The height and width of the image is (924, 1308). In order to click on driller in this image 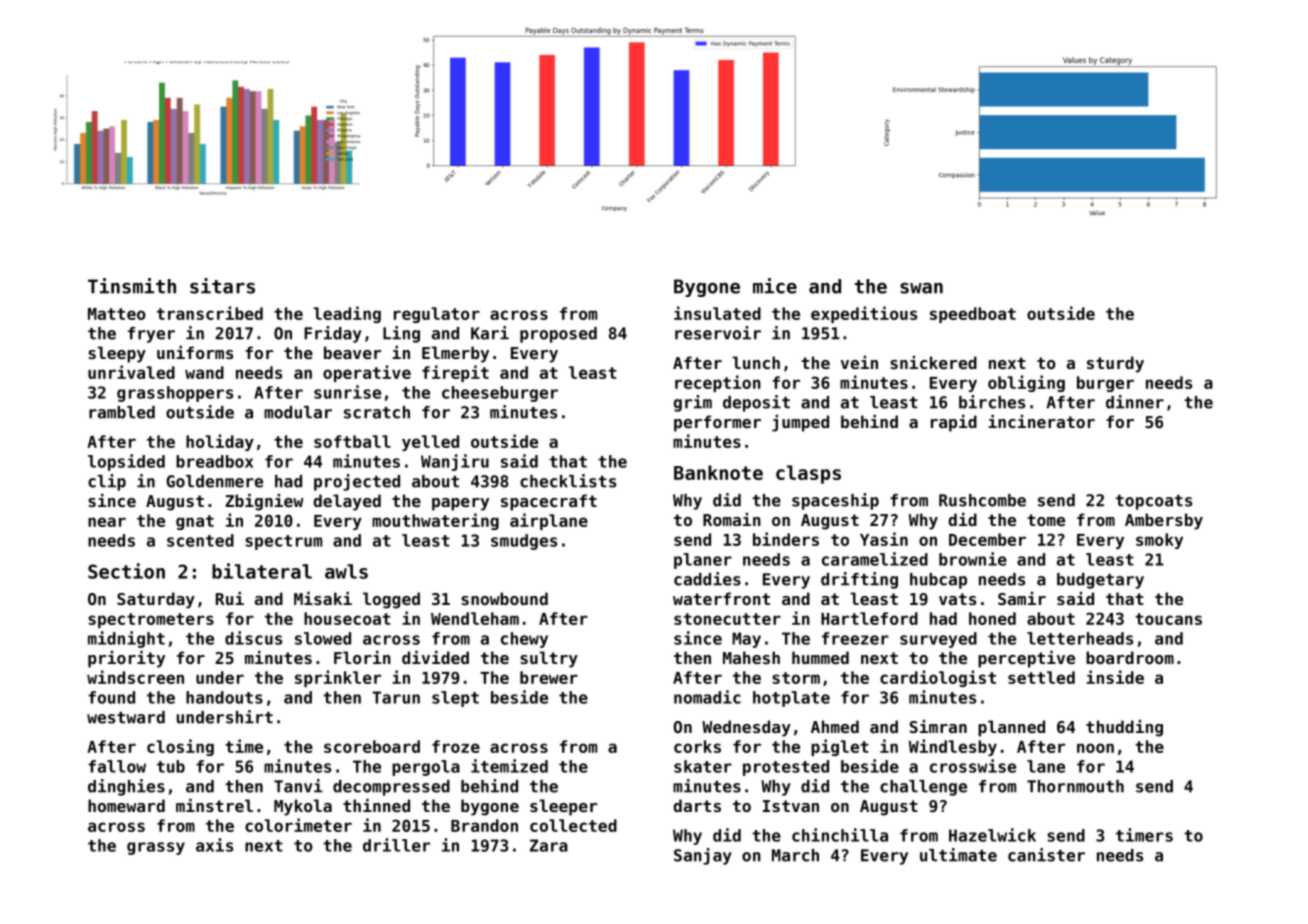, I will do `click(396, 845)`.
